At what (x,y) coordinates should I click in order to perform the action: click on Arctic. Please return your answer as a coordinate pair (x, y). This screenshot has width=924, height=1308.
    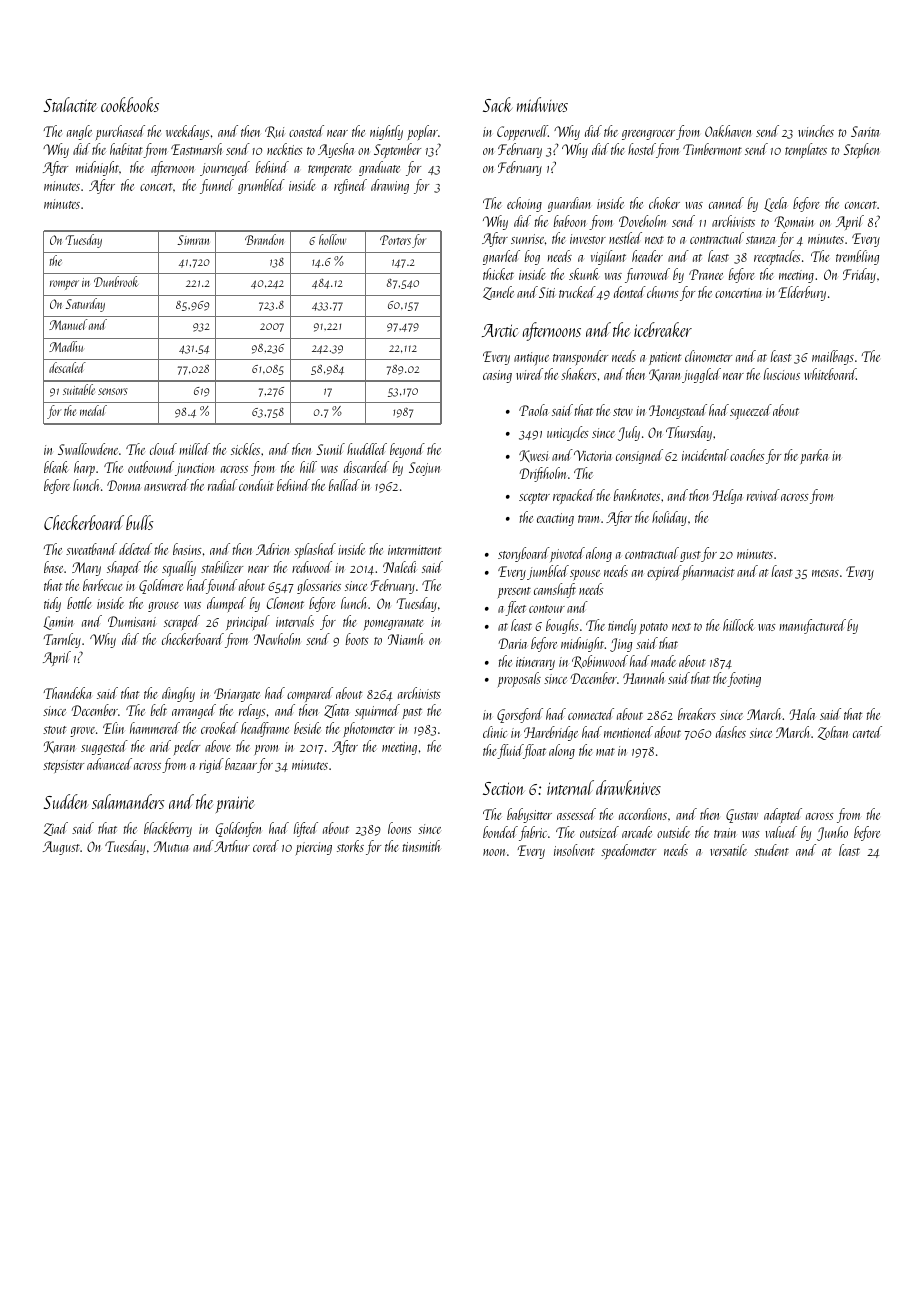
    Looking at the image, I should click on (500, 330).
